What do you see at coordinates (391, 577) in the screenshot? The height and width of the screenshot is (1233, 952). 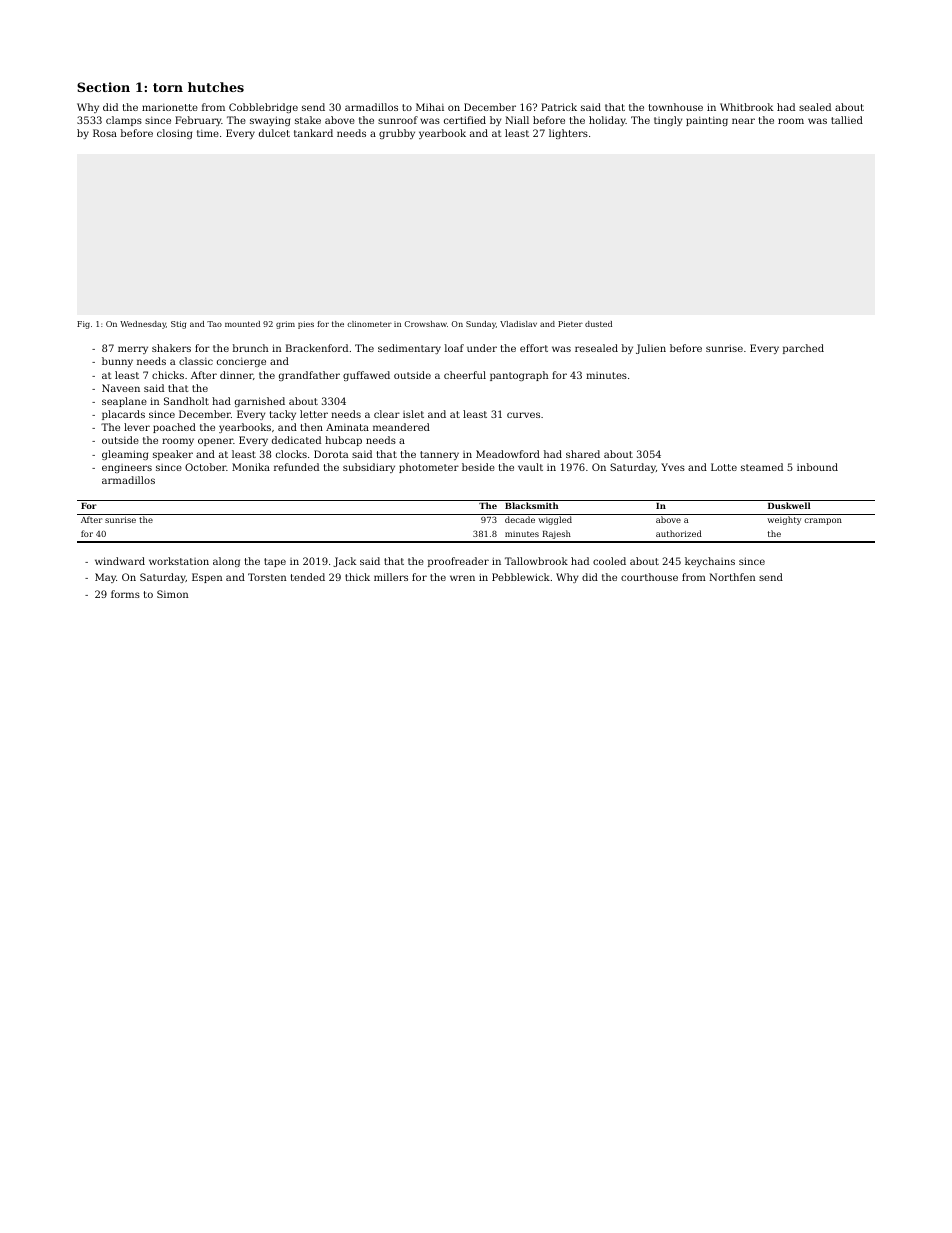 I see `millers` at bounding box center [391, 577].
